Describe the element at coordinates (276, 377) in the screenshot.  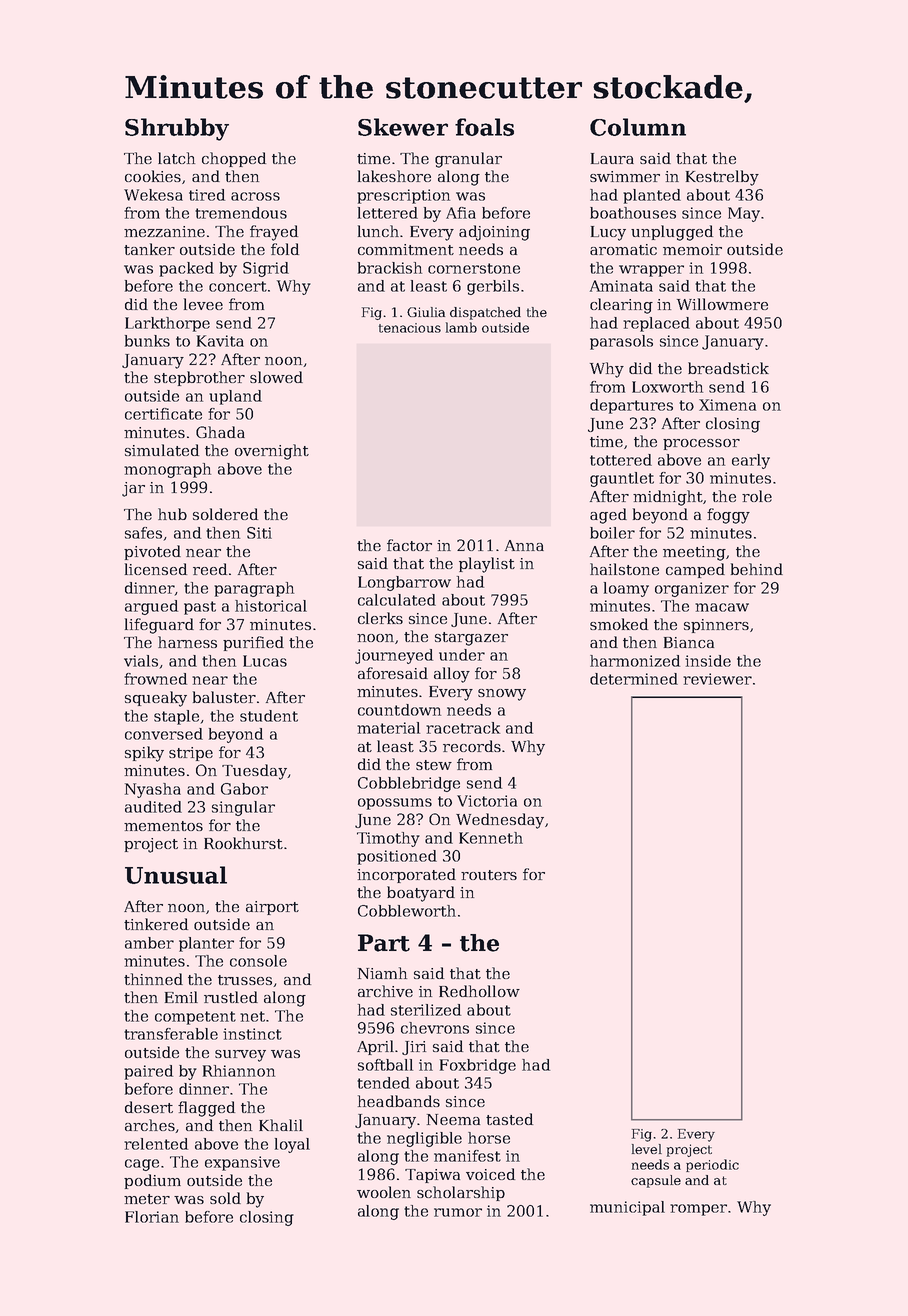
I see `slowed` at that location.
